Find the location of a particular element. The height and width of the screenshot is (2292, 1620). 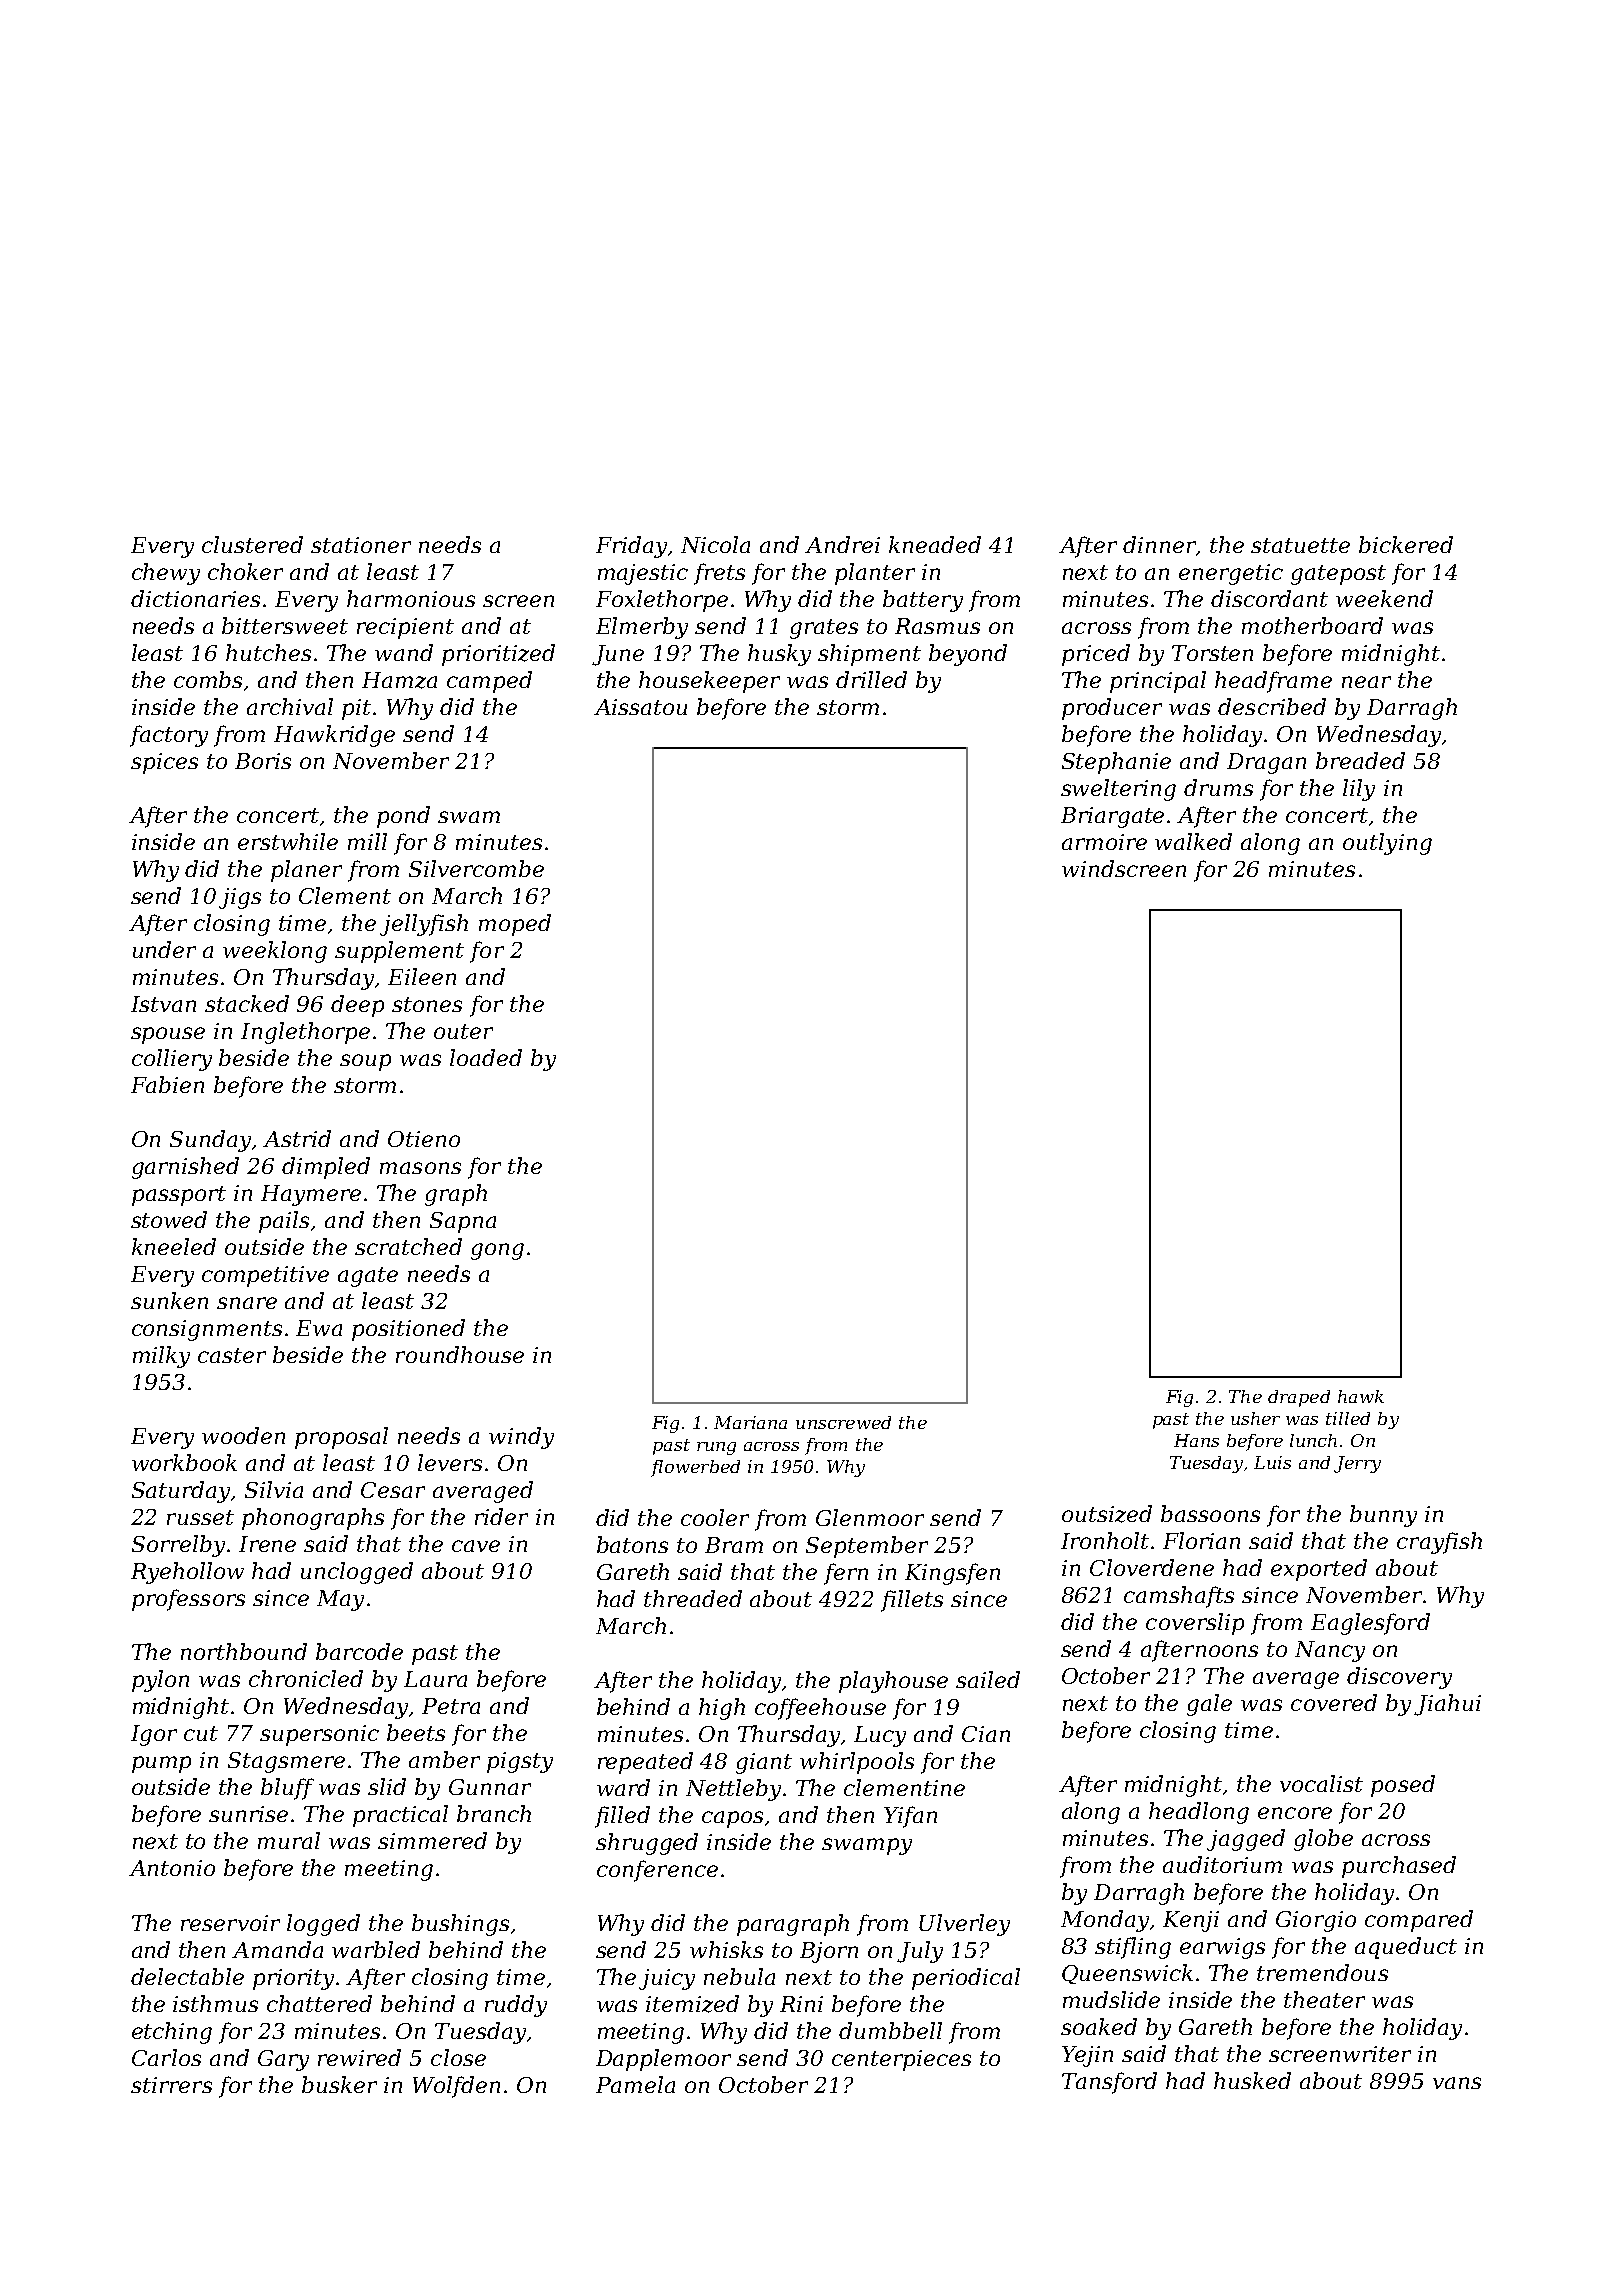

Jerry is located at coordinates (1357, 1464).
